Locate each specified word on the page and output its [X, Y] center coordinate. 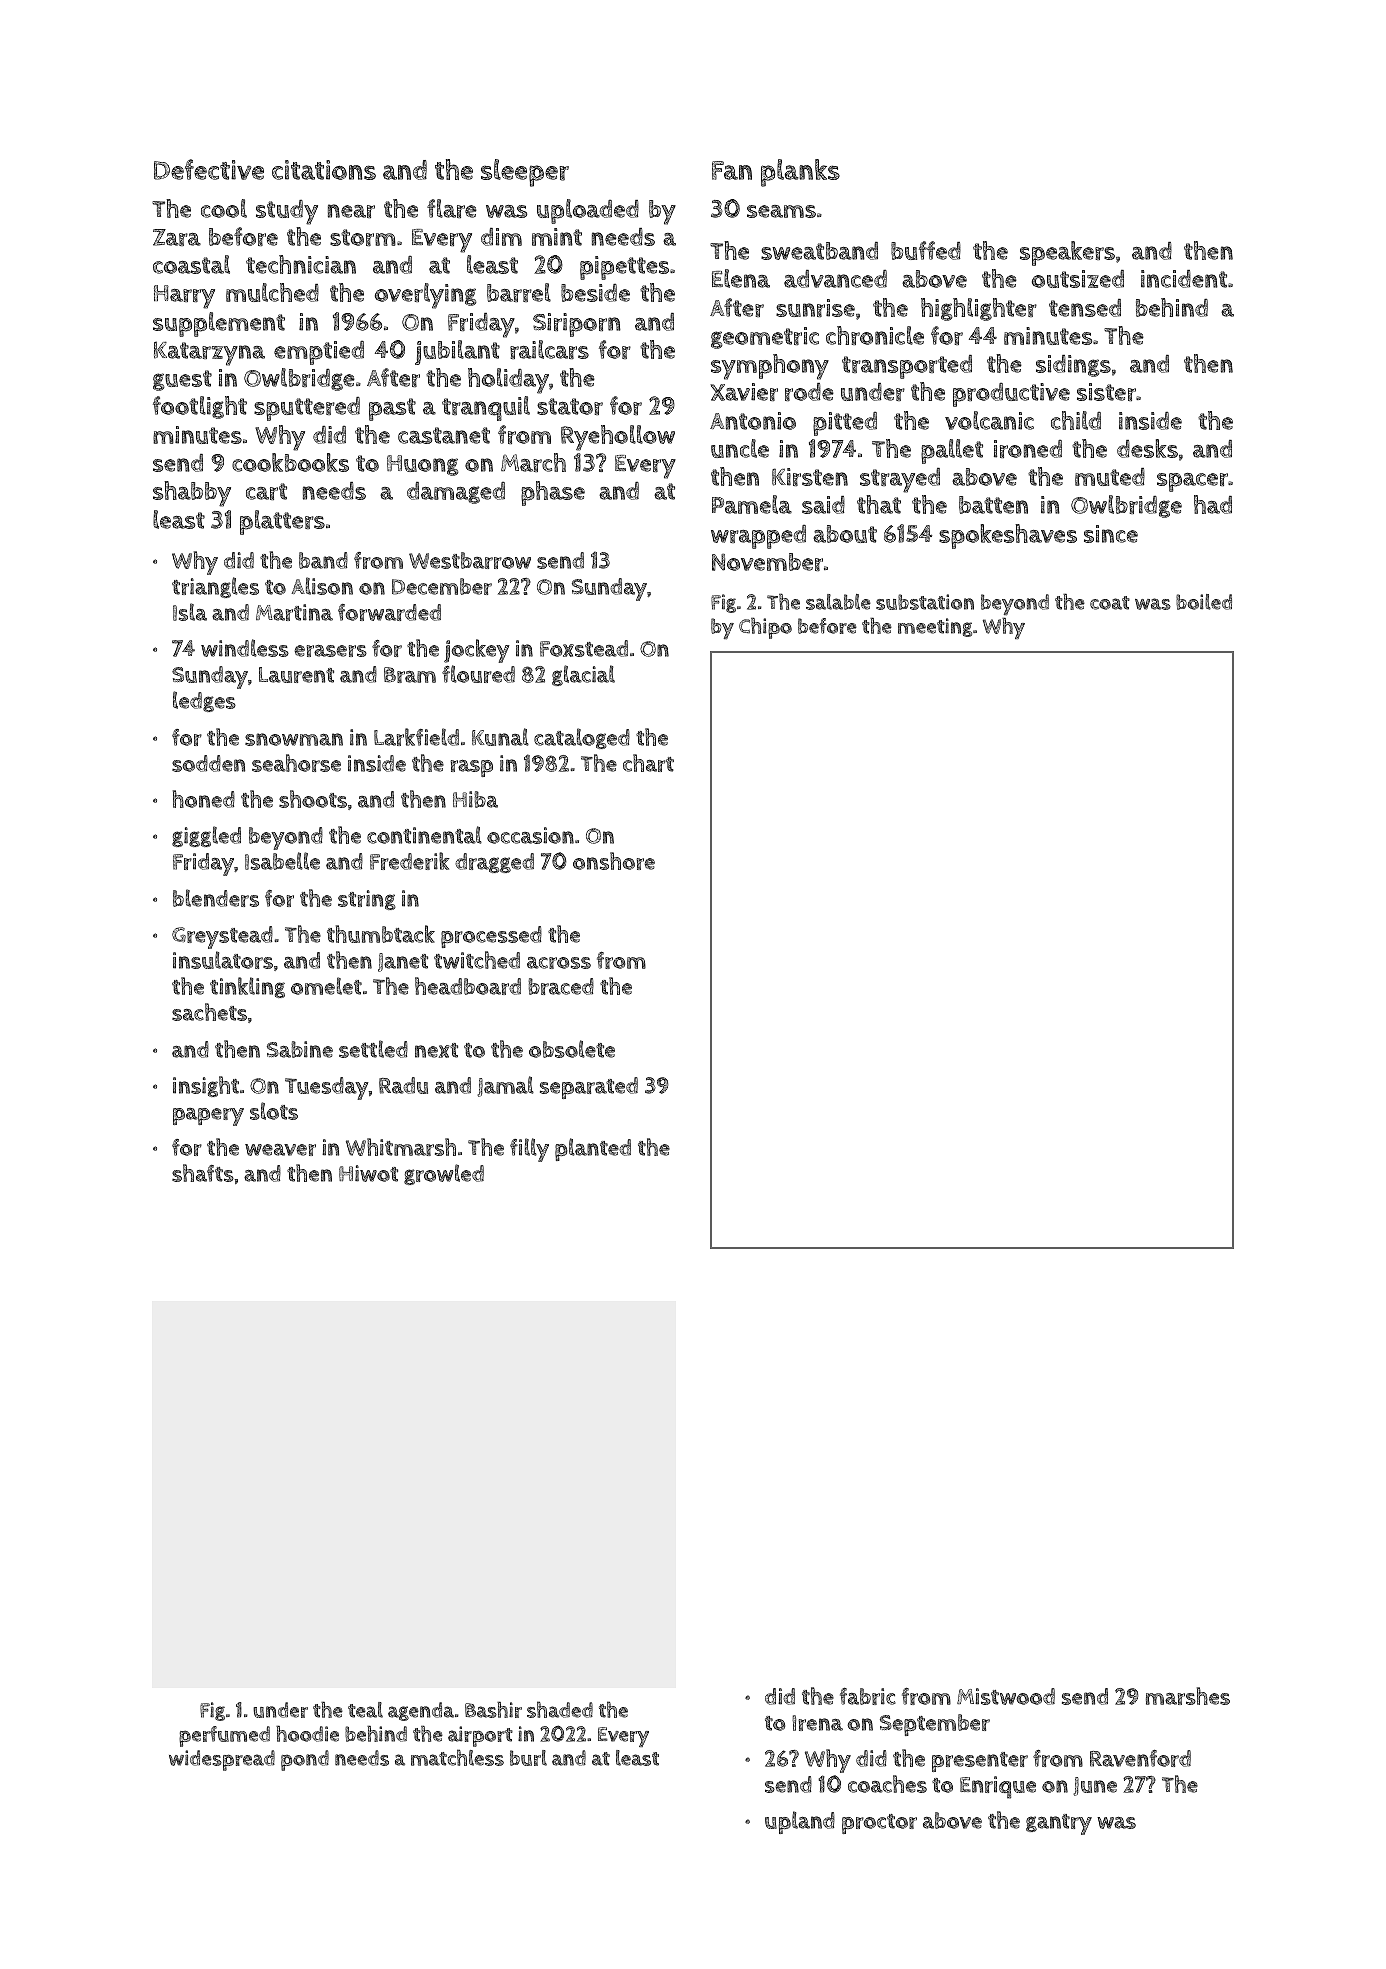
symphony [770, 367]
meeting [935, 627]
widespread [222, 1760]
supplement [219, 324]
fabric [868, 1696]
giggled [206, 836]
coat [1110, 603]
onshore [614, 861]
